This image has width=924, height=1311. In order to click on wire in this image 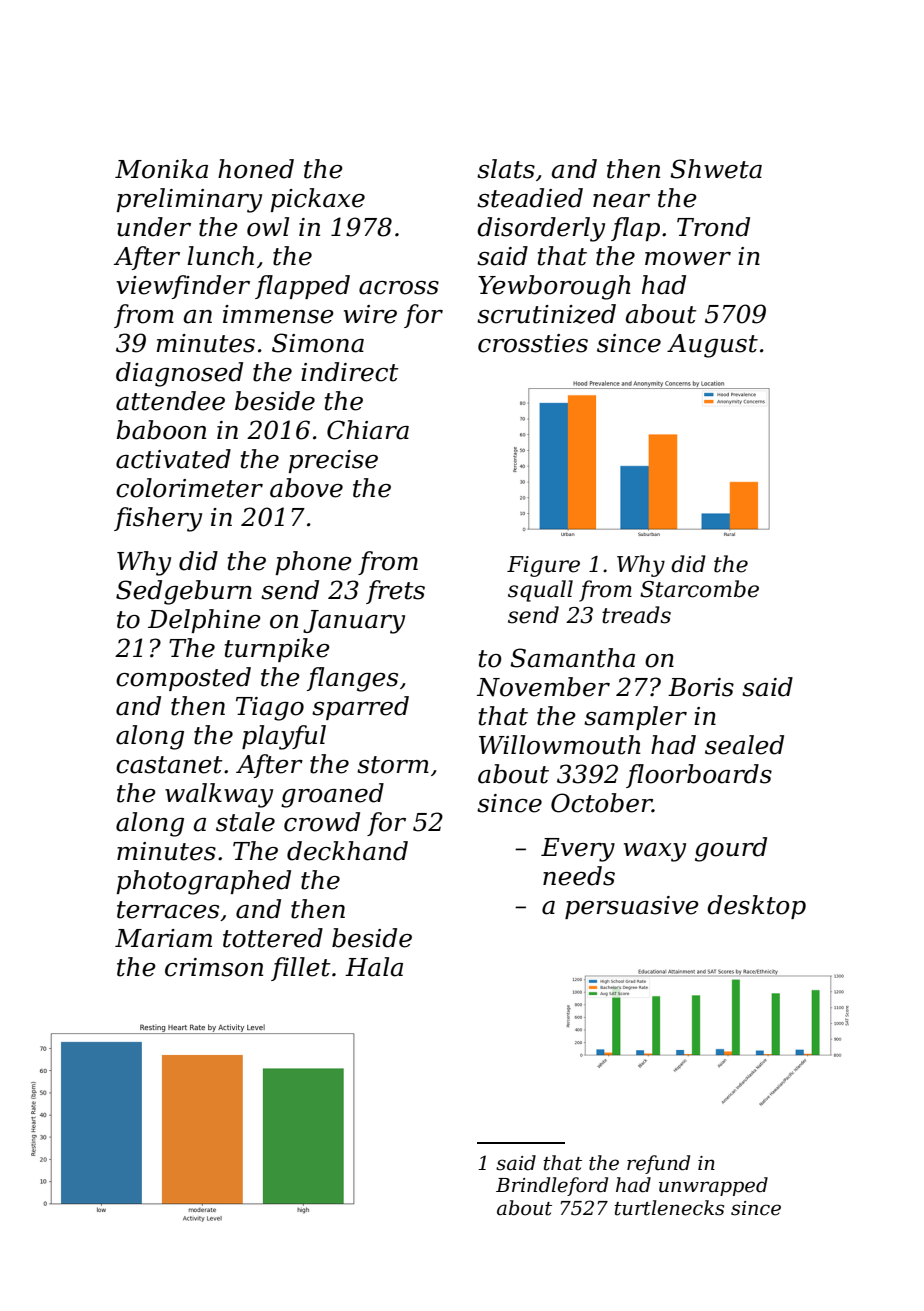, I will do `click(370, 314)`.
